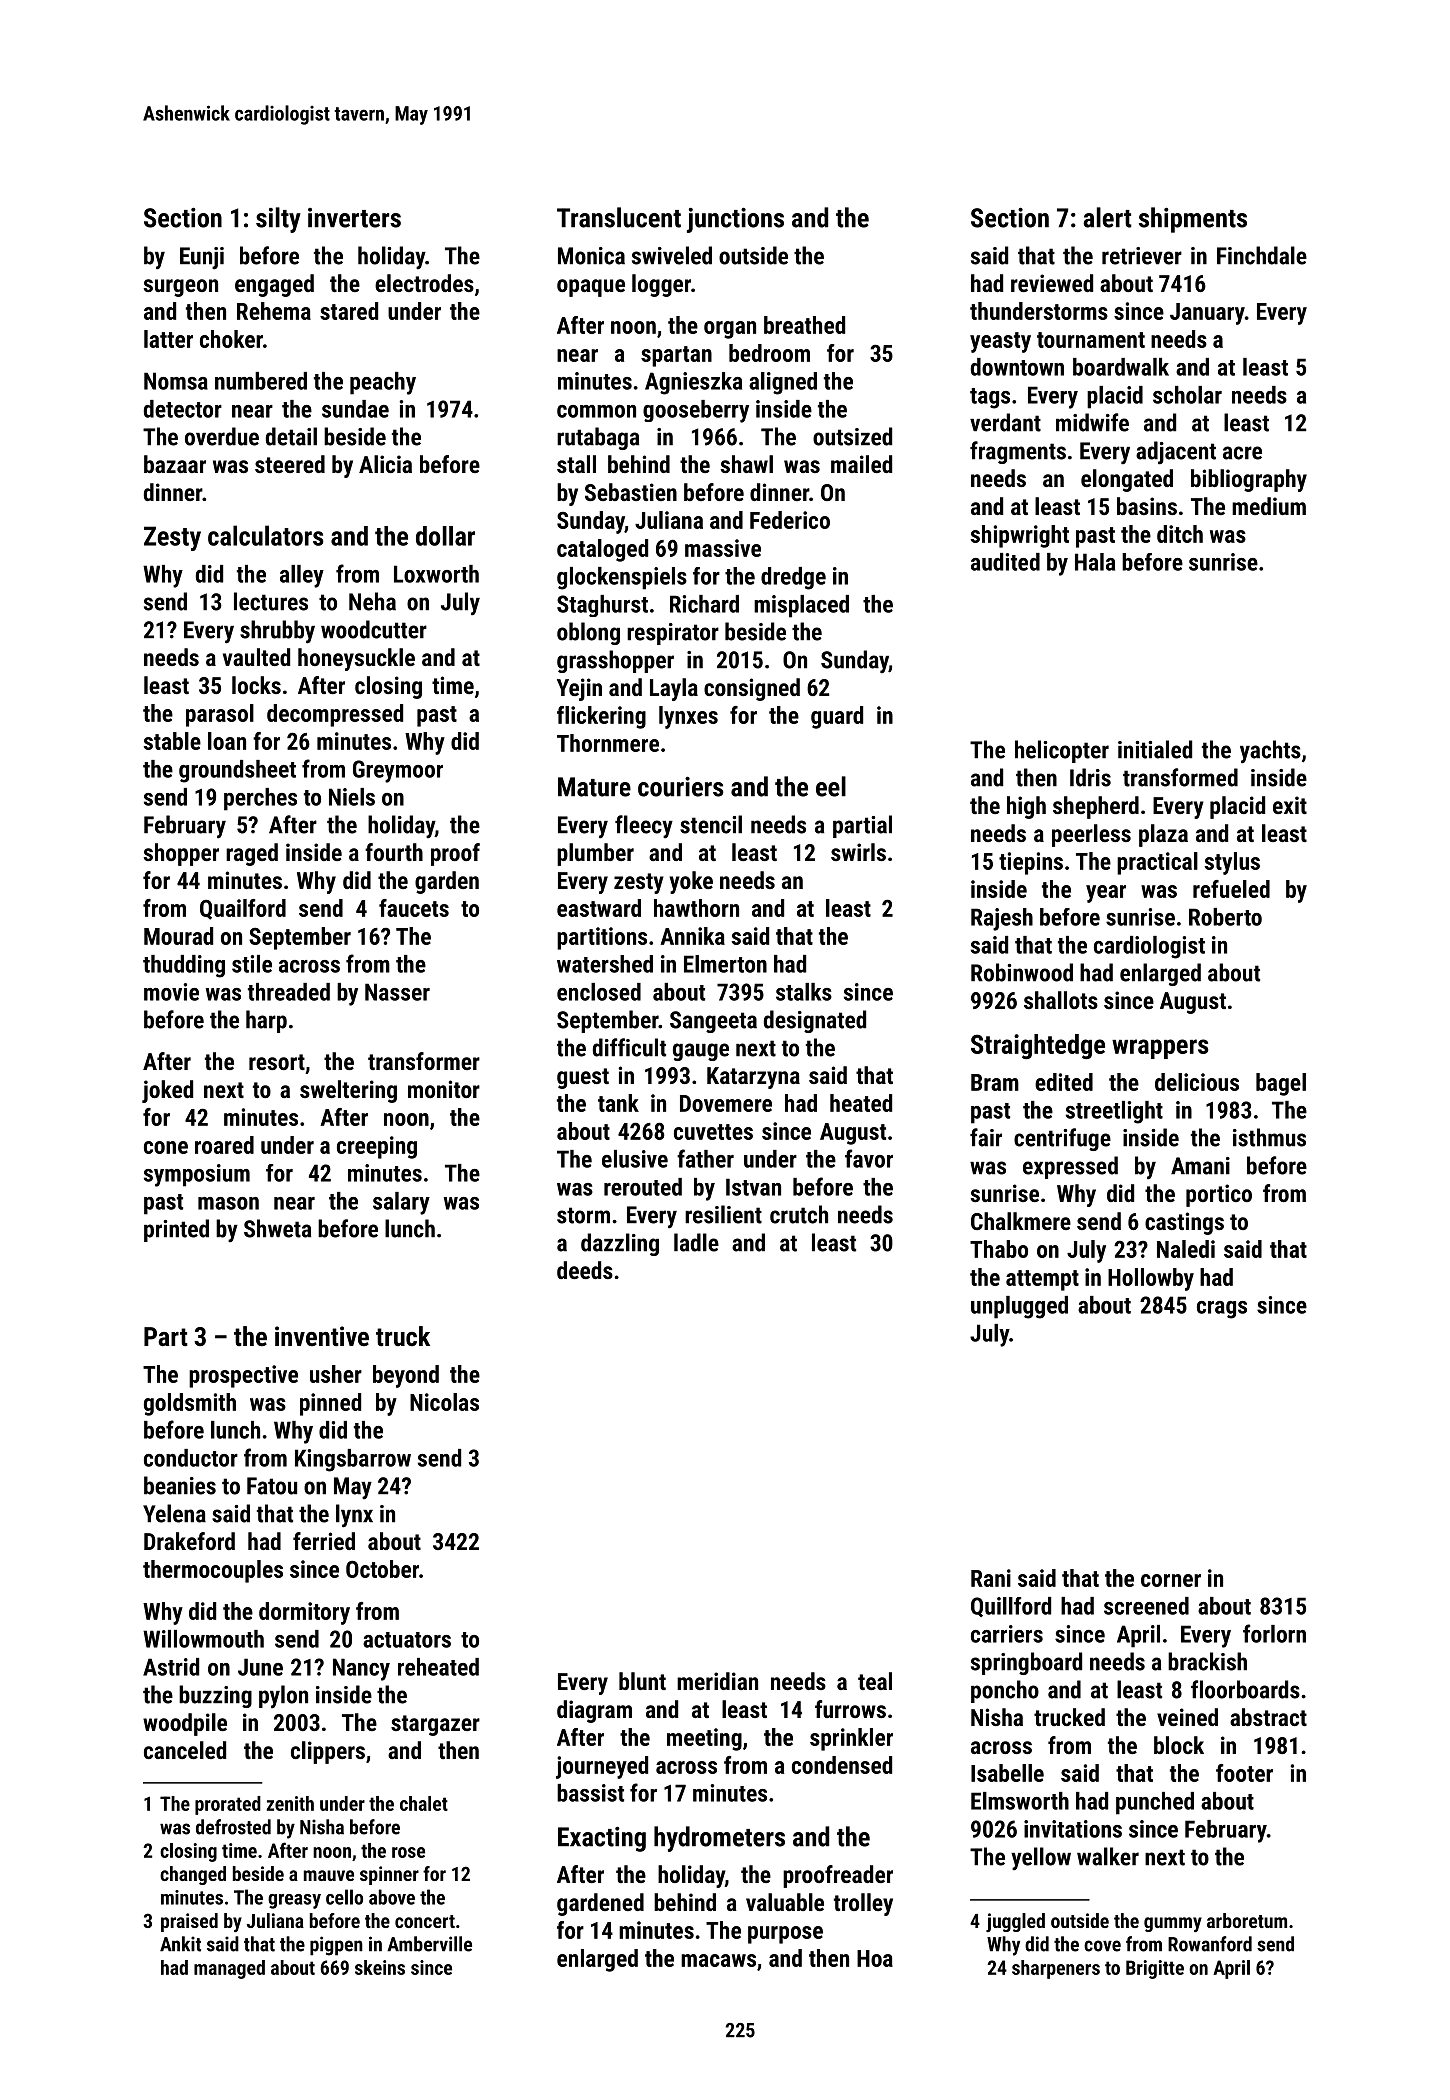  Describe the element at coordinates (380, 1967) in the page. I see `skeins` at that location.
